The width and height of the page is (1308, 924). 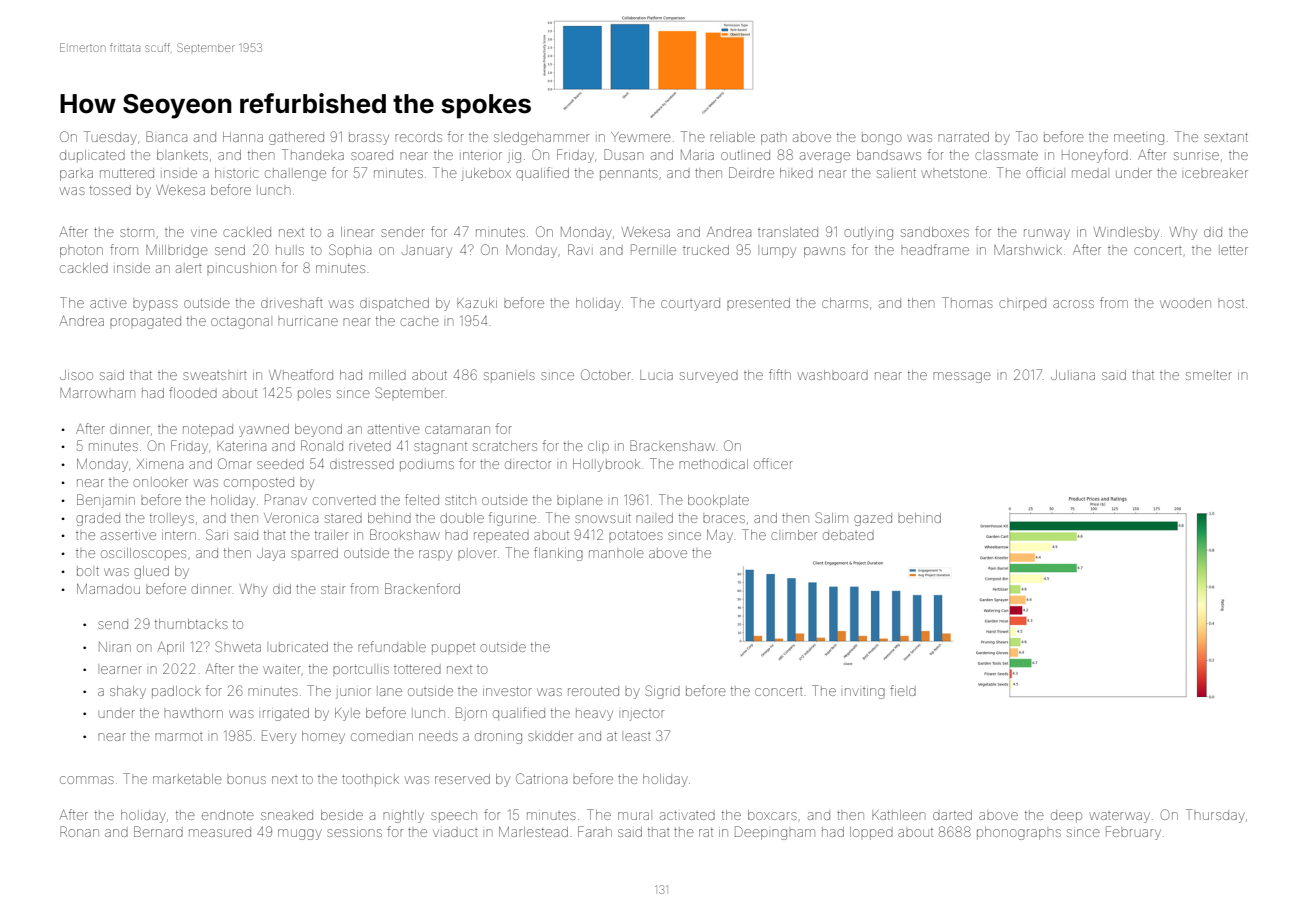 What do you see at coordinates (794, 535) in the page?
I see `climber` at bounding box center [794, 535].
